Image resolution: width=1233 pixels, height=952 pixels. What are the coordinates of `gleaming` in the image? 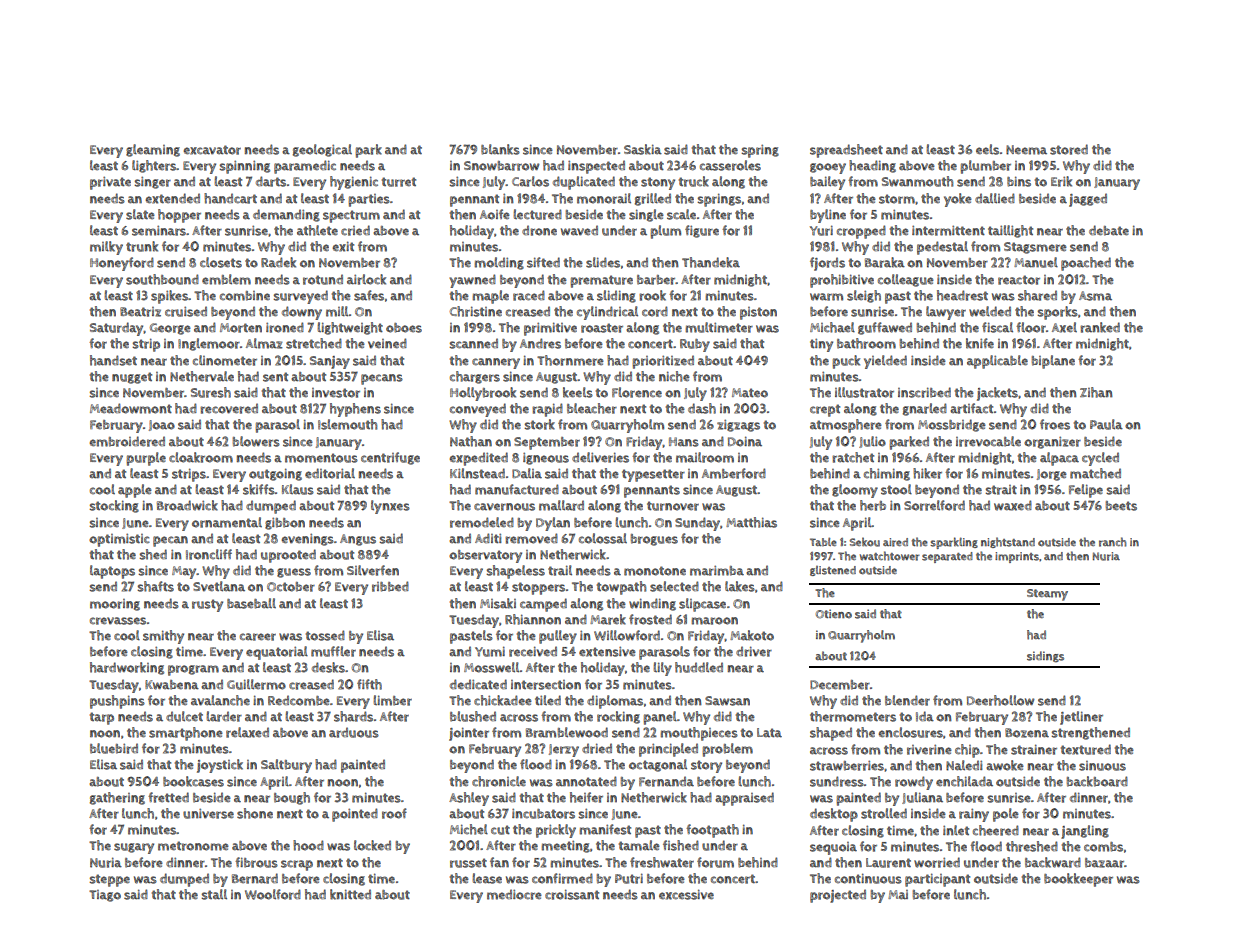 It's located at (153, 150).
